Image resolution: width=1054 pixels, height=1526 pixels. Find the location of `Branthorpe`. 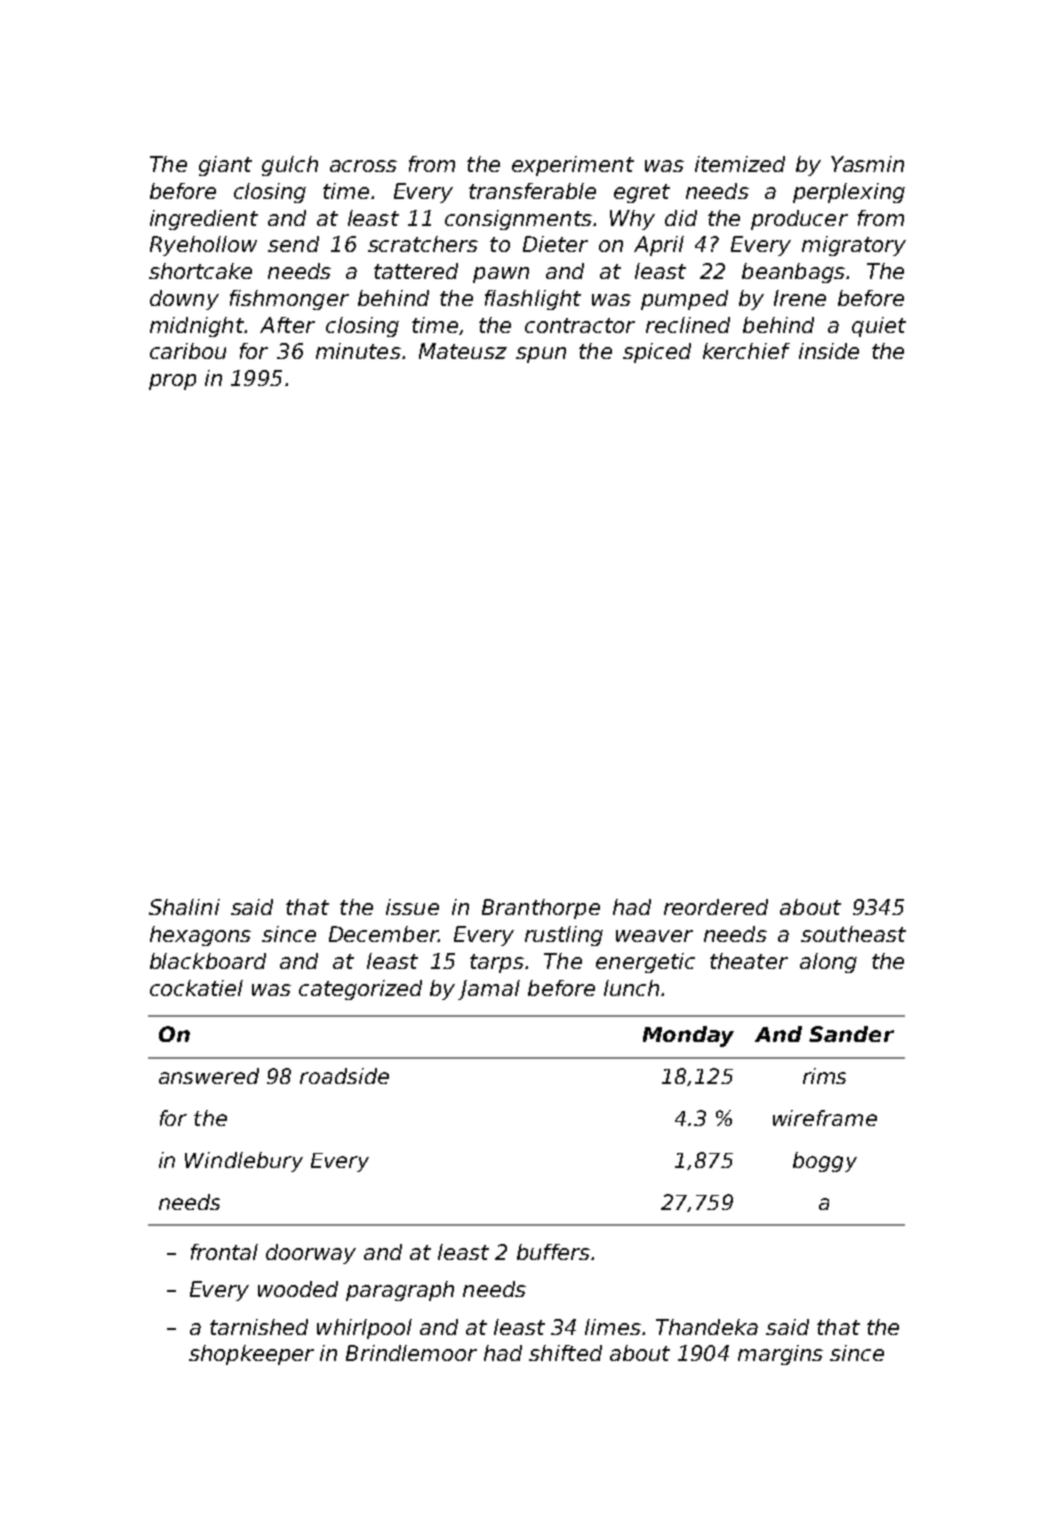

Branthorpe is located at coordinates (541, 909).
